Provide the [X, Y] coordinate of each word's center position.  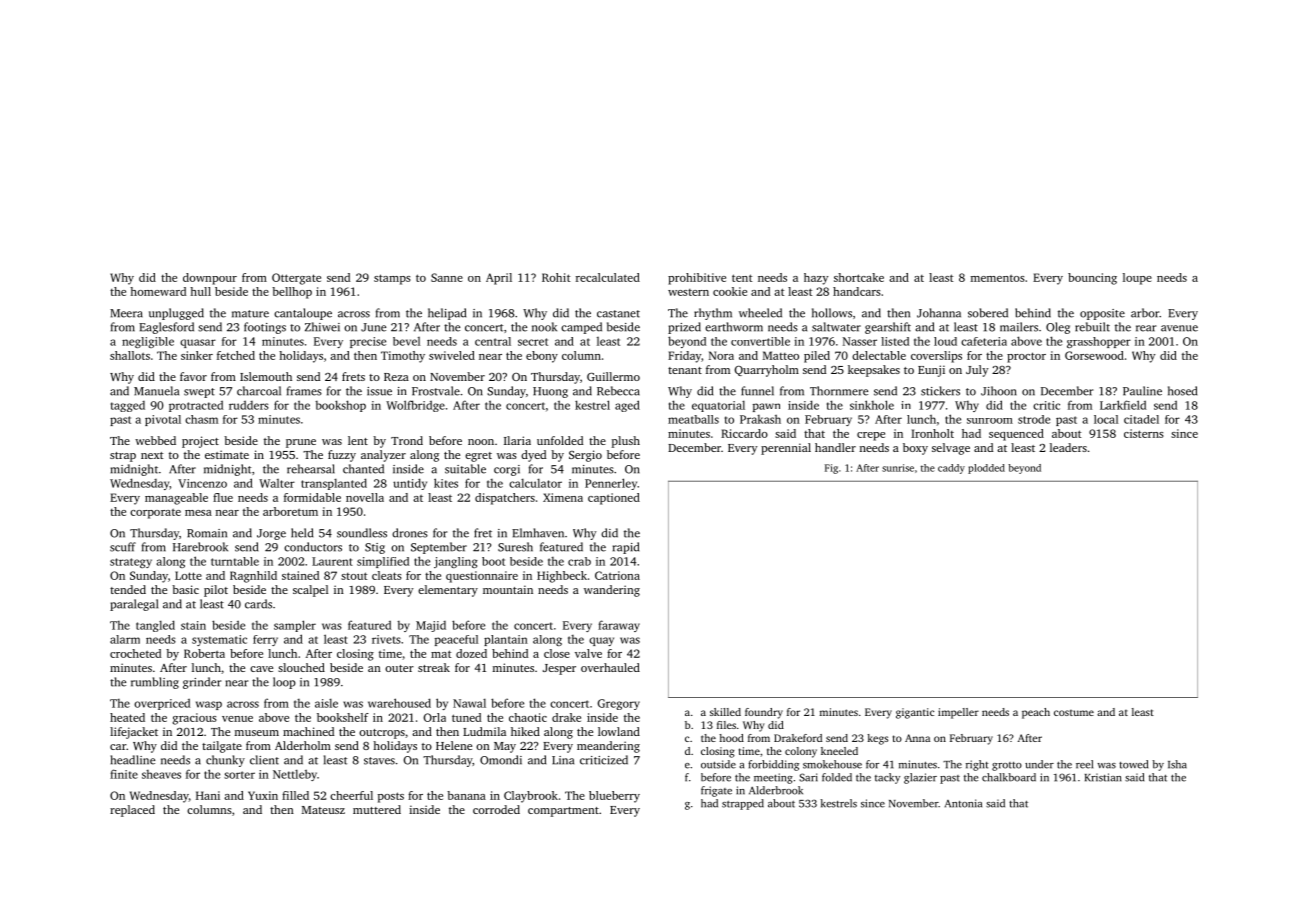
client [264, 760]
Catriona [617, 575]
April [499, 279]
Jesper [559, 669]
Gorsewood [1094, 355]
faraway [619, 626]
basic [185, 589]
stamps [392, 279]
